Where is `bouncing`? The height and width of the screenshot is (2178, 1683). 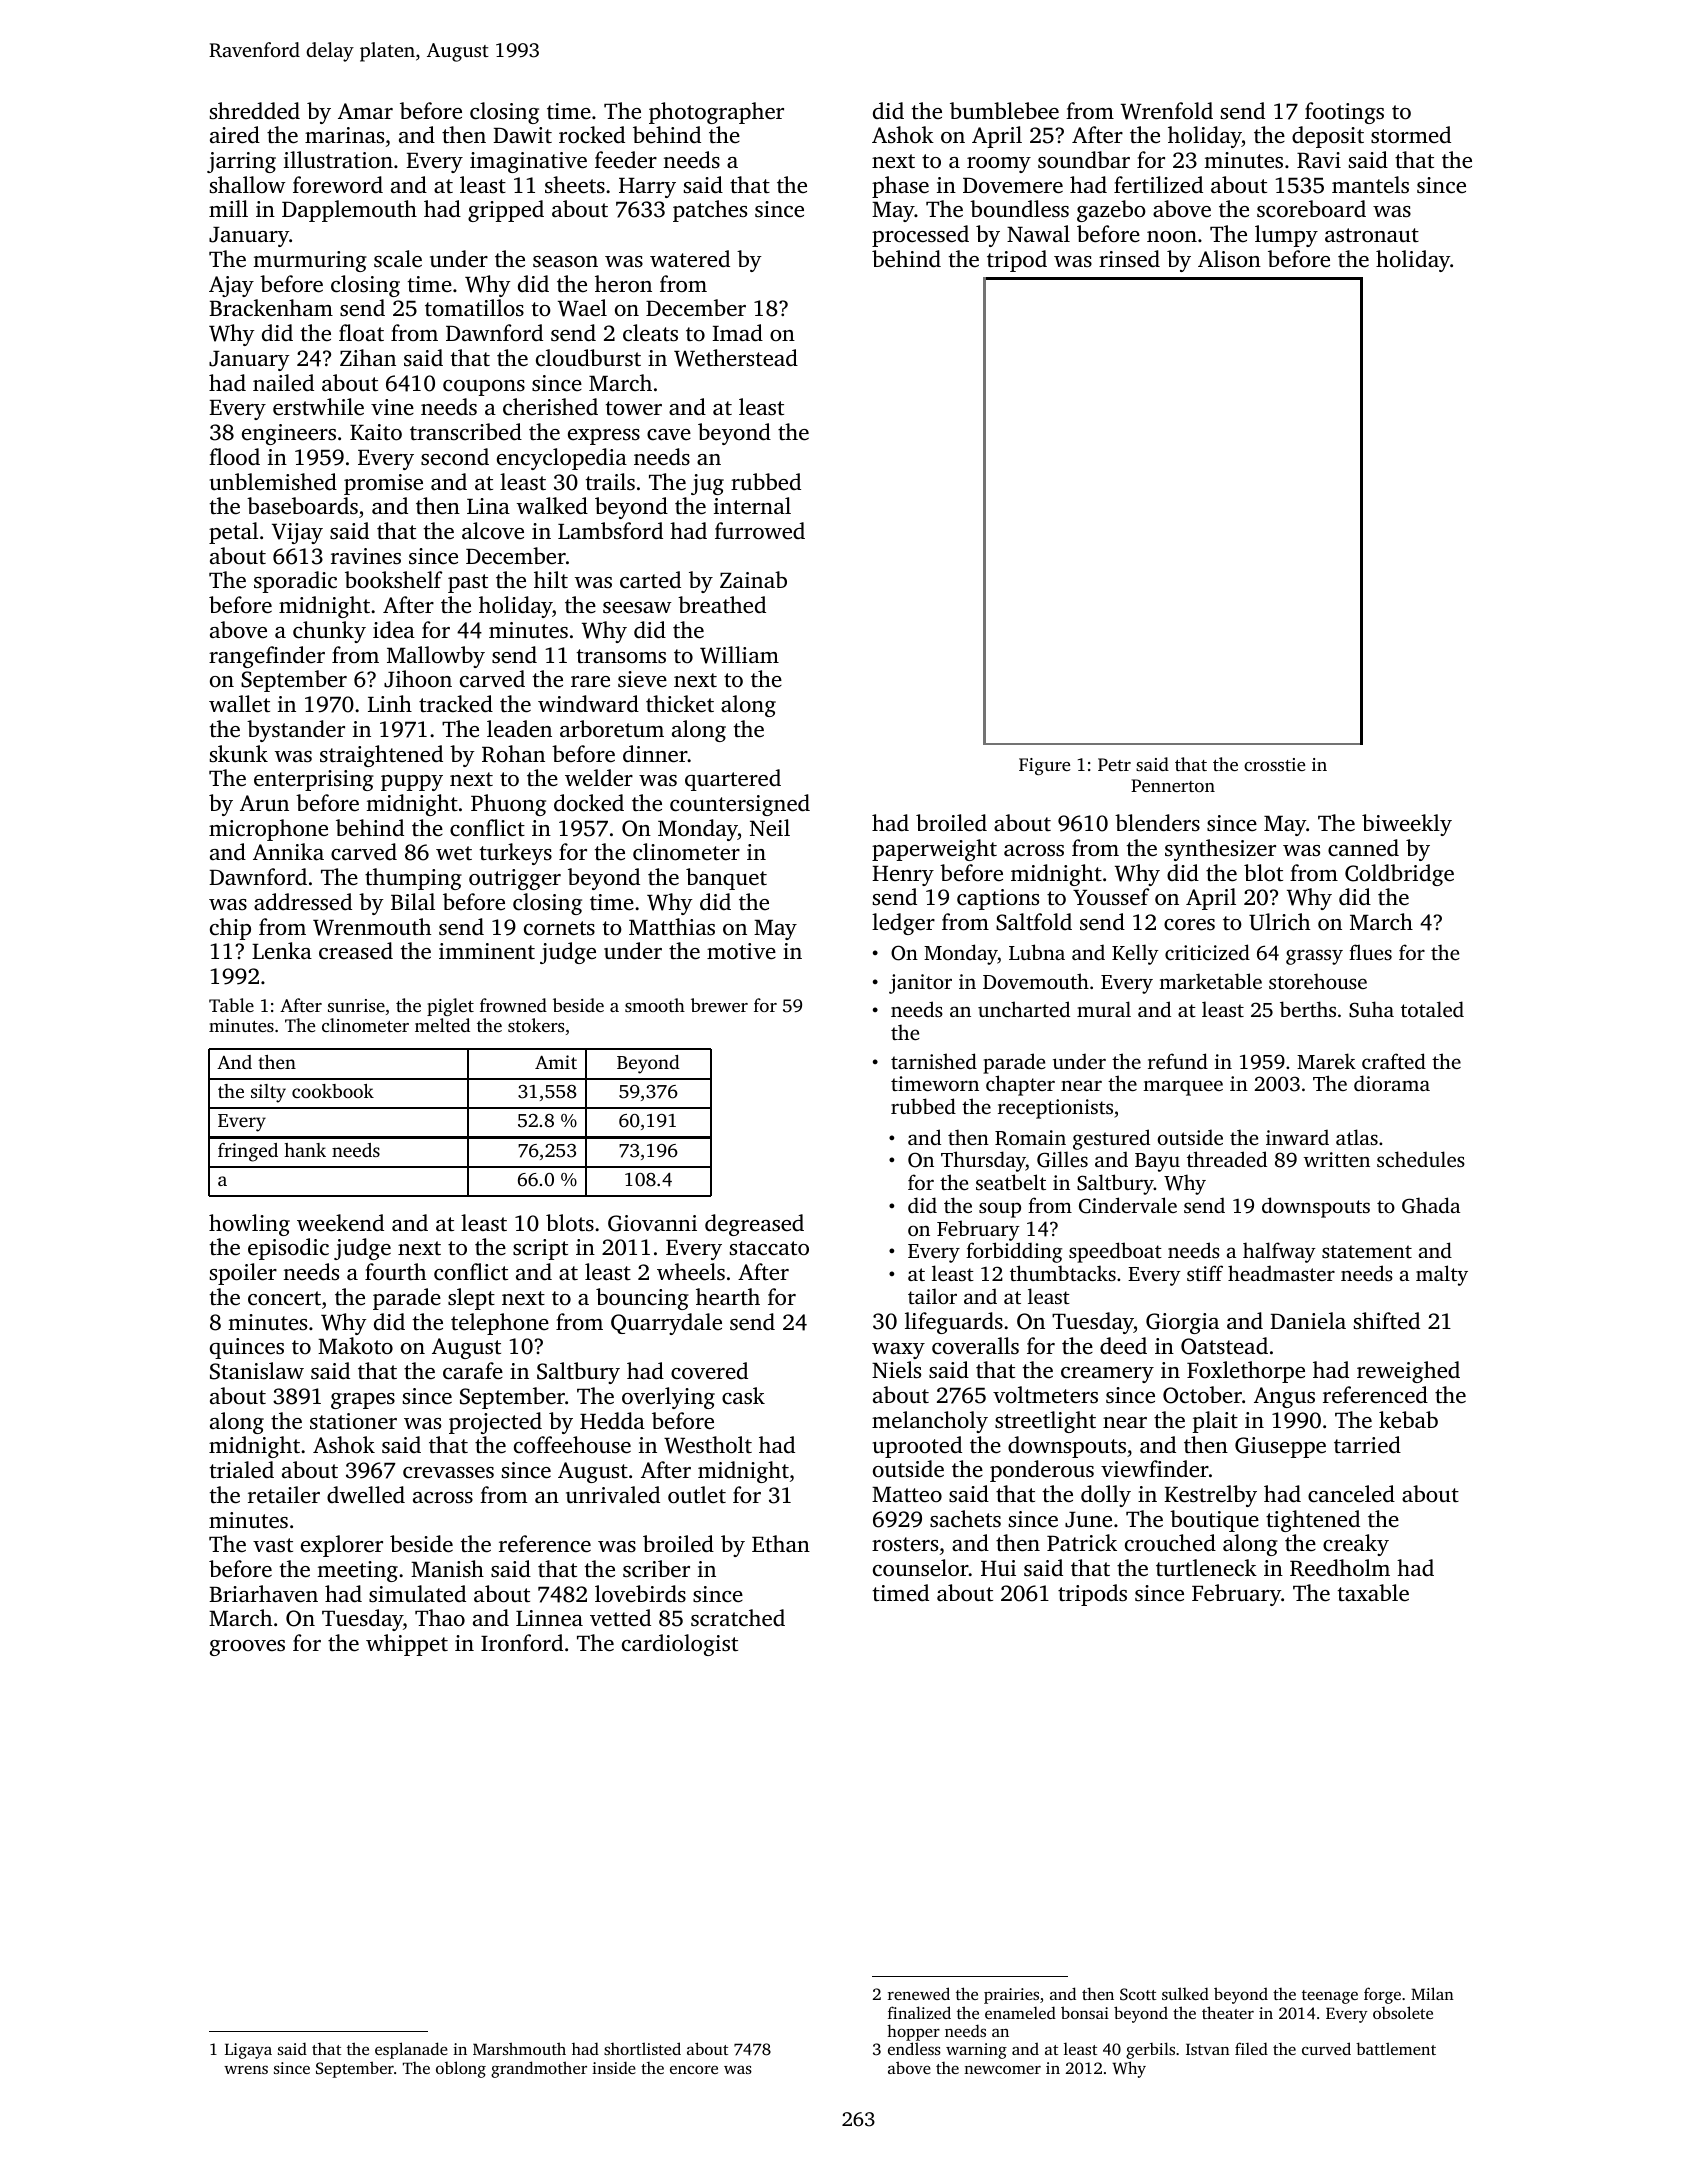 bouncing is located at coordinates (642, 1299).
